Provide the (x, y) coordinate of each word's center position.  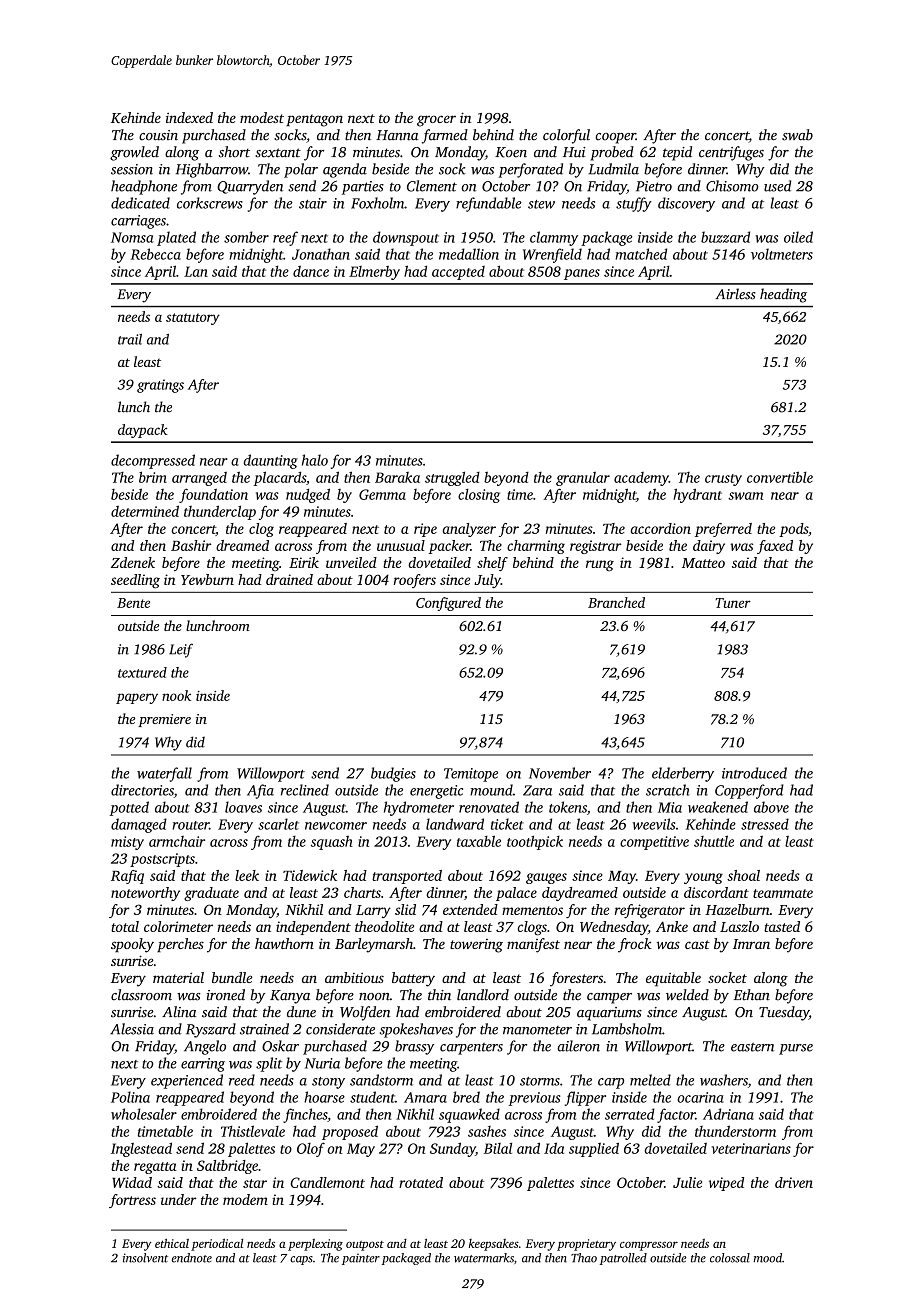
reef (285, 238)
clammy (554, 238)
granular (583, 479)
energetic (436, 792)
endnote (192, 1258)
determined (145, 511)
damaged (139, 825)
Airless (735, 294)
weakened (718, 807)
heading (783, 295)
